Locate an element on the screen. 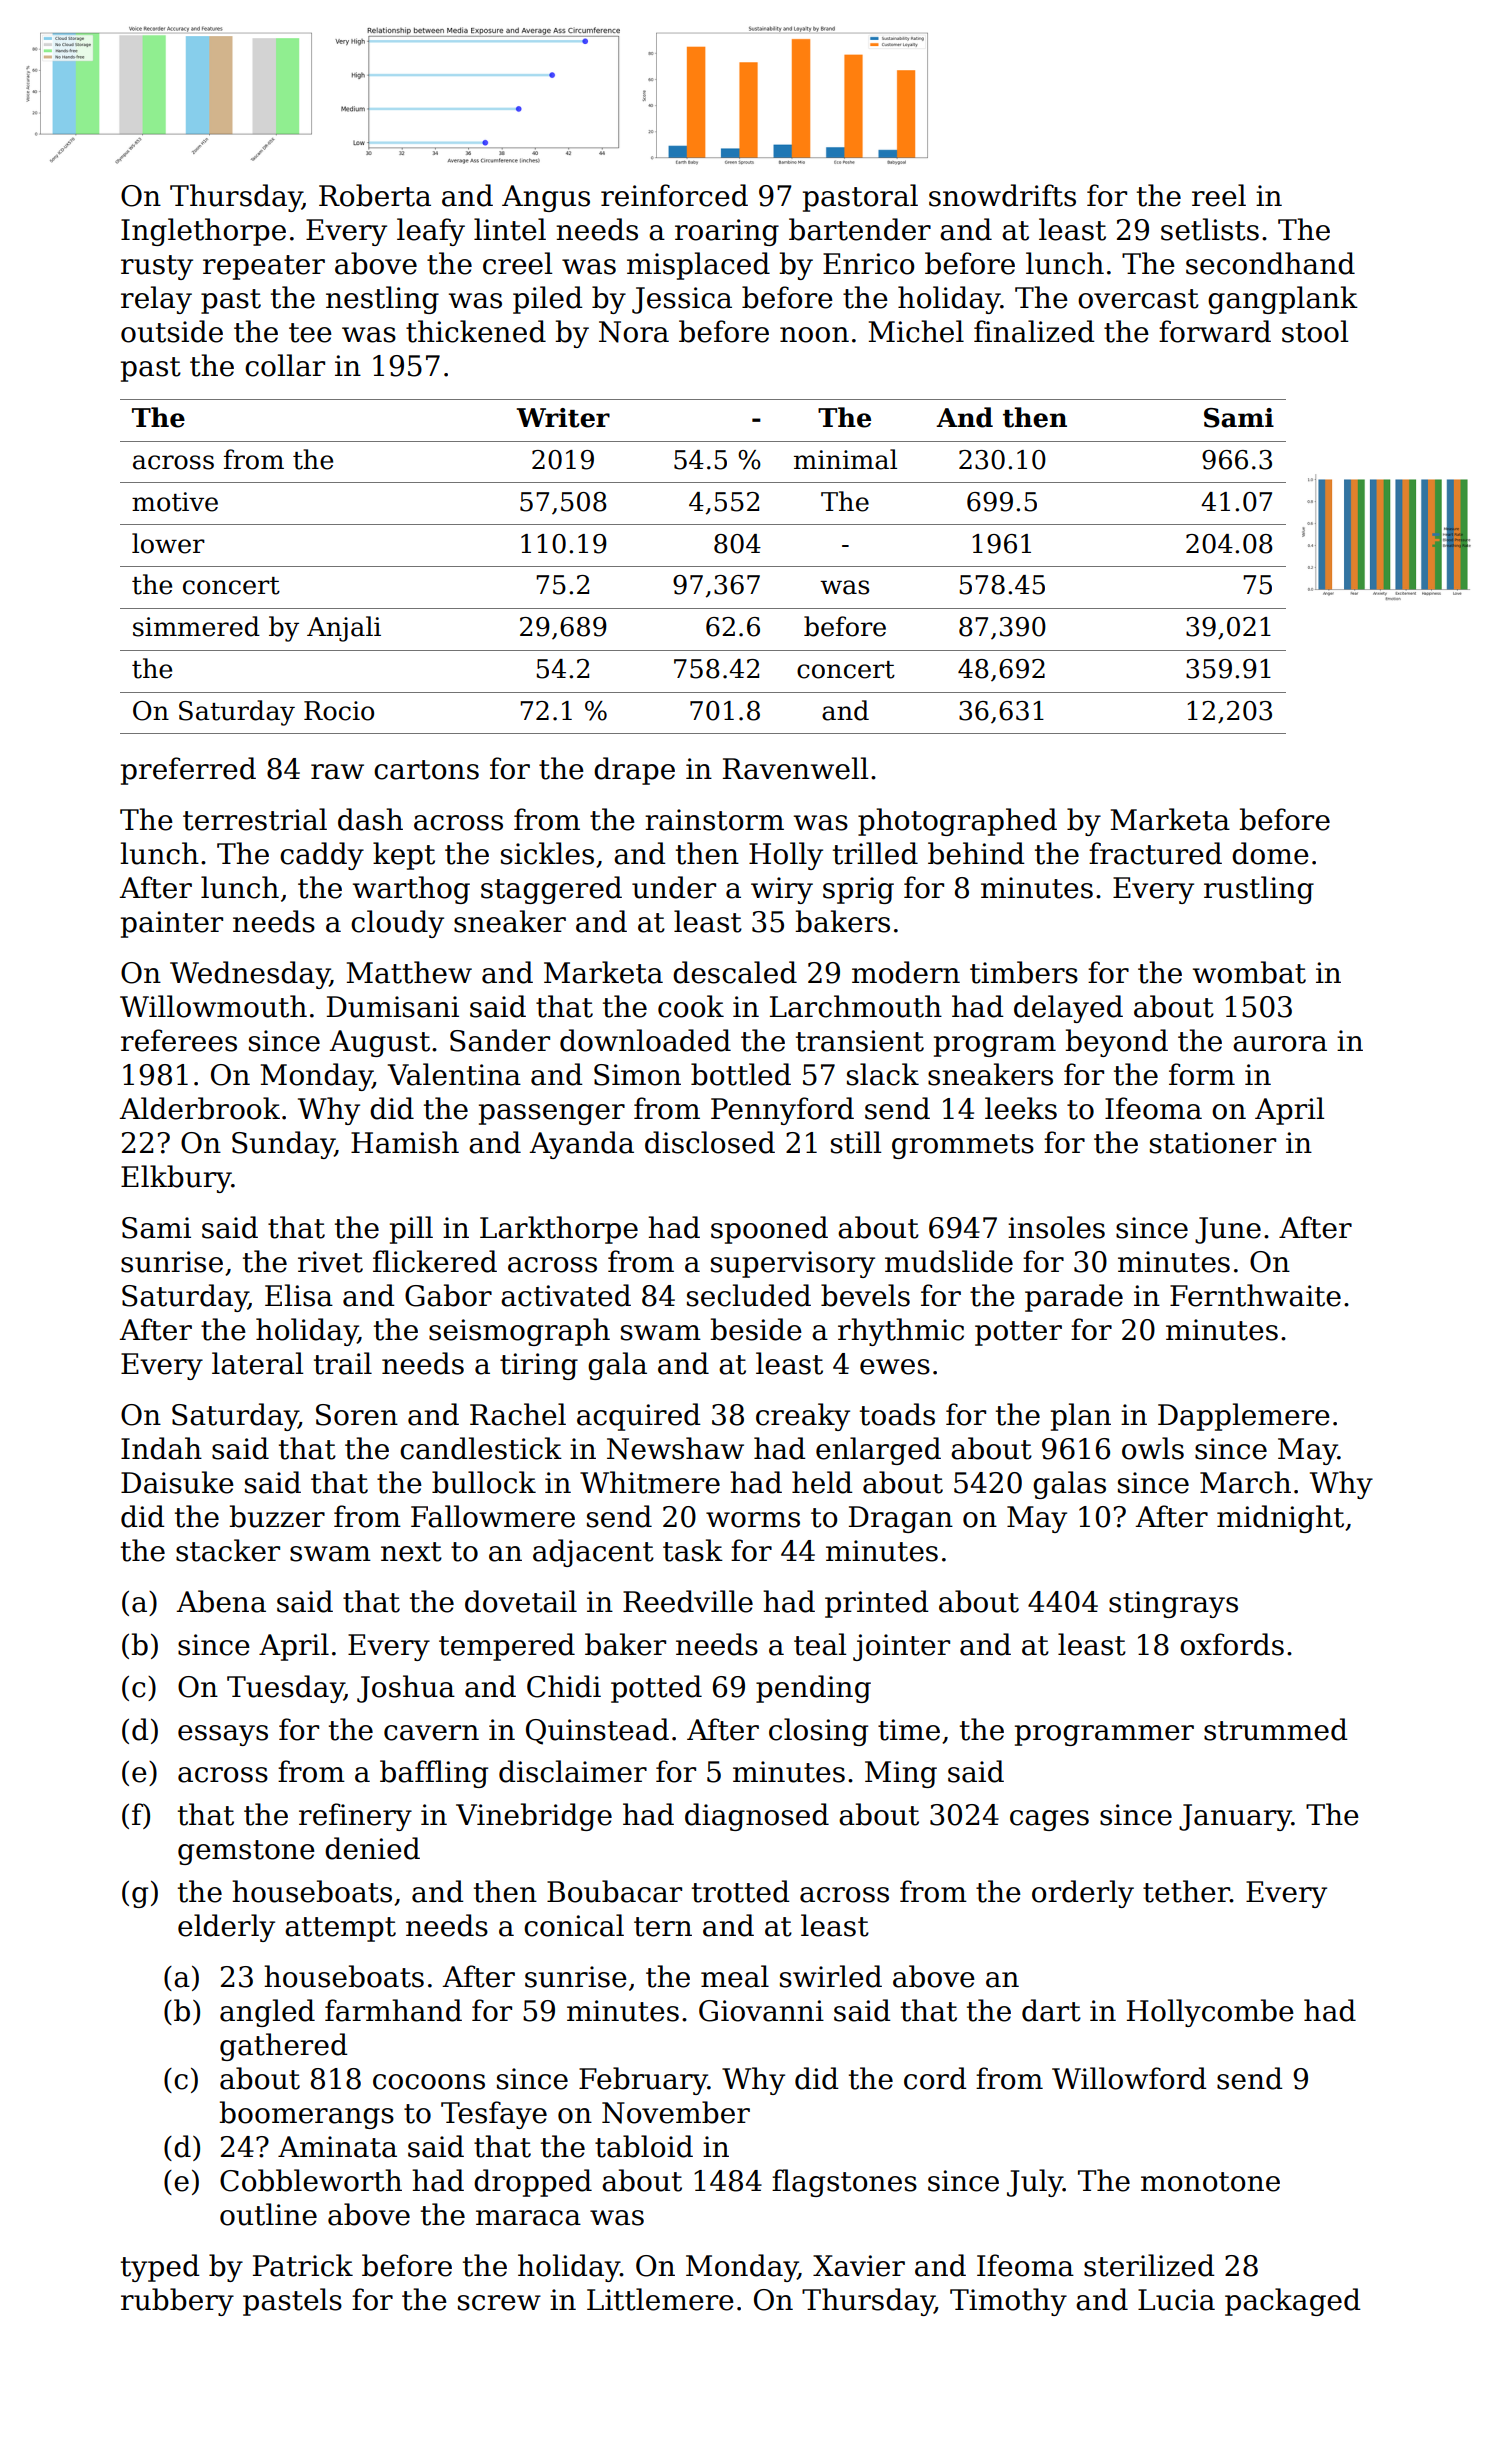 The height and width of the screenshot is (2464, 1496). meal is located at coordinates (735, 1976).
